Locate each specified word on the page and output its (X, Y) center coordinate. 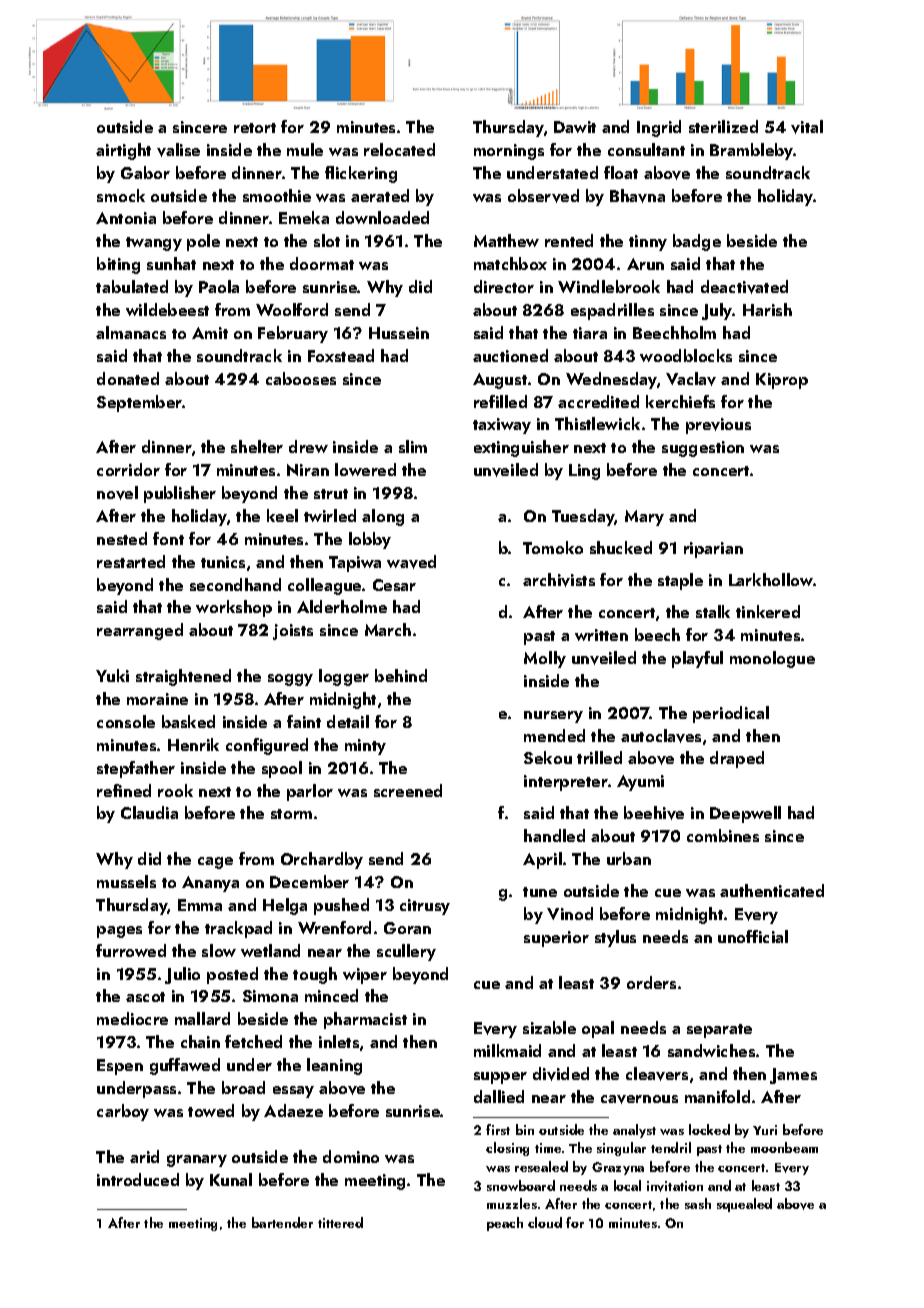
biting (118, 265)
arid (144, 1156)
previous (718, 426)
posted (232, 975)
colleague (324, 586)
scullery (406, 952)
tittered (340, 1222)
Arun (645, 264)
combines (723, 835)
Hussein (399, 333)
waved (411, 562)
